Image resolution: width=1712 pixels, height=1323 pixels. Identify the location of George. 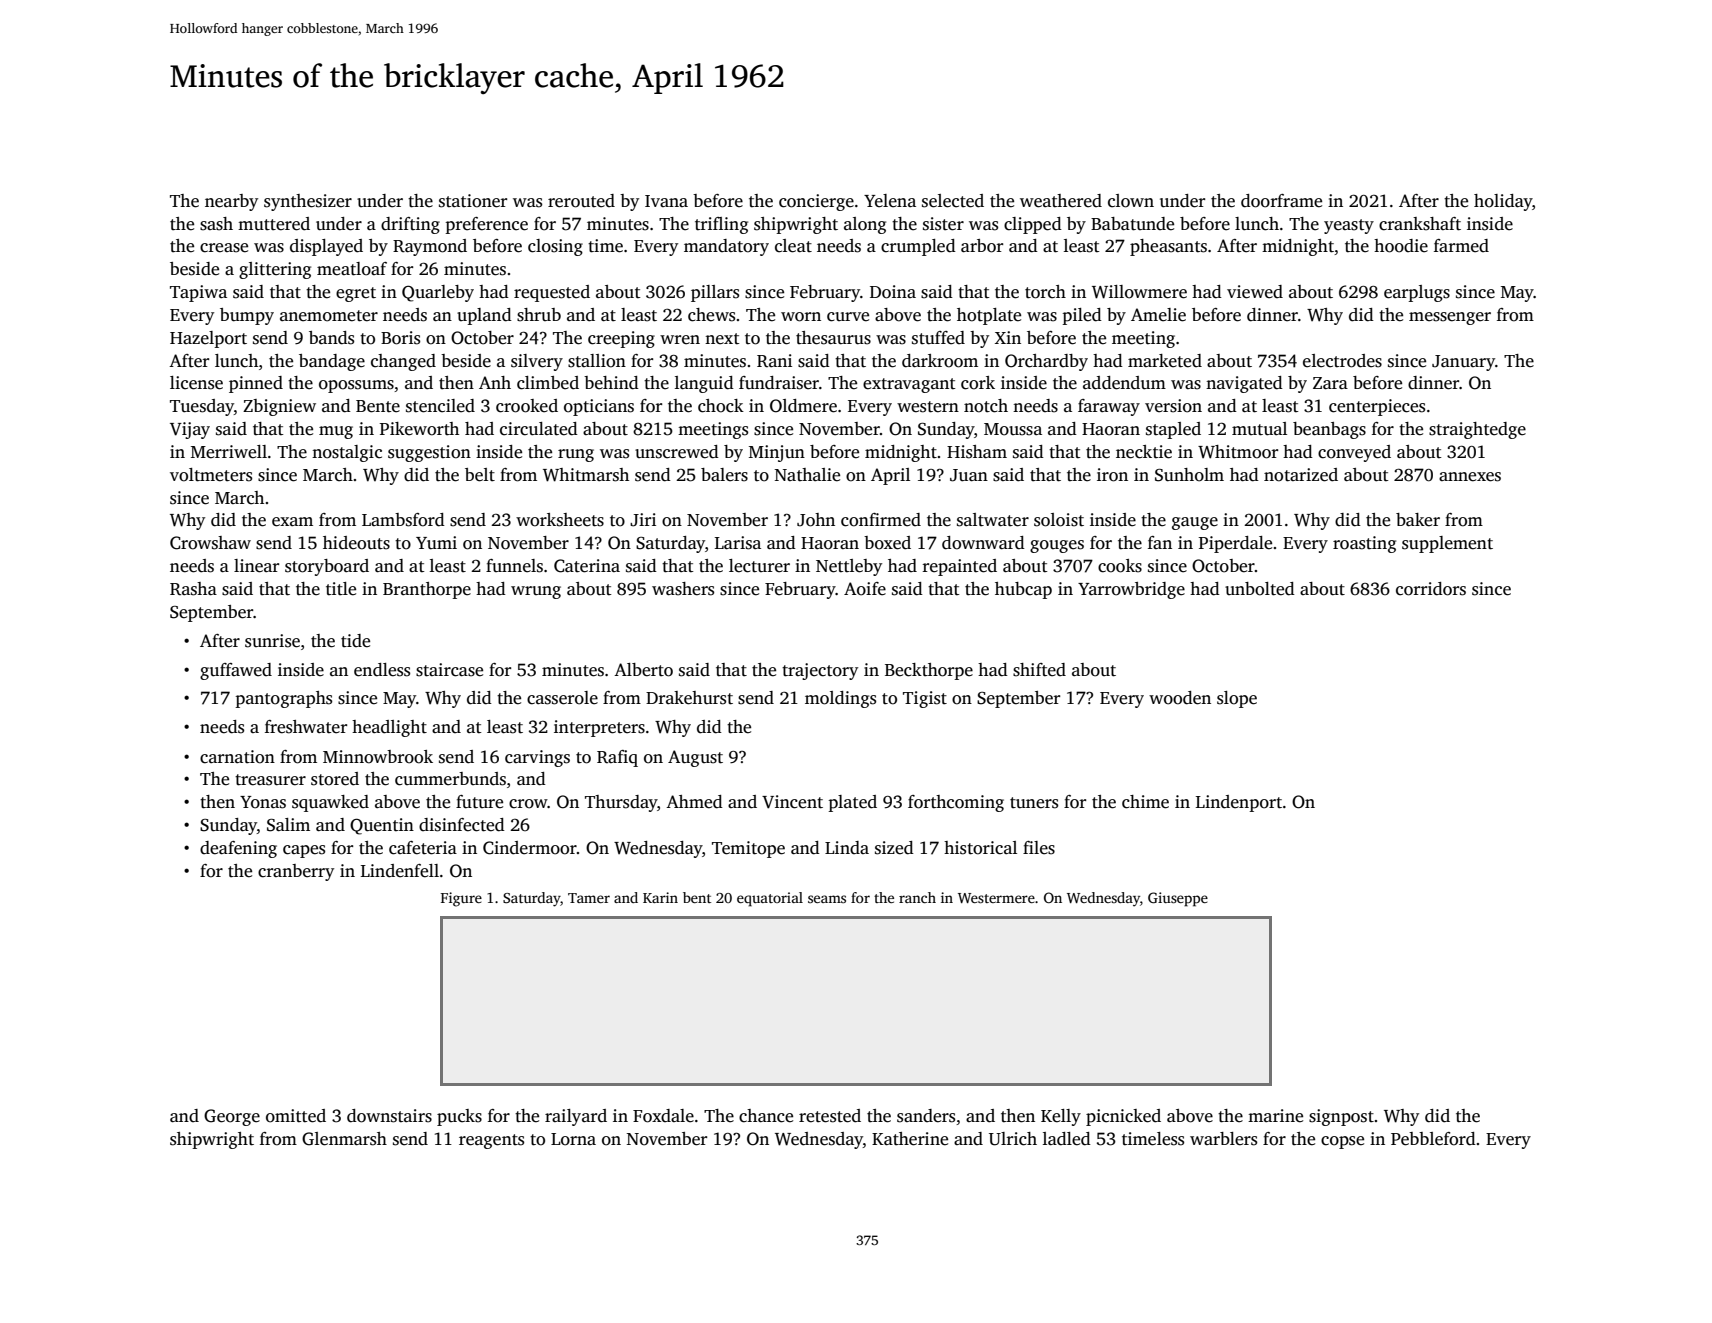
(232, 1117).
